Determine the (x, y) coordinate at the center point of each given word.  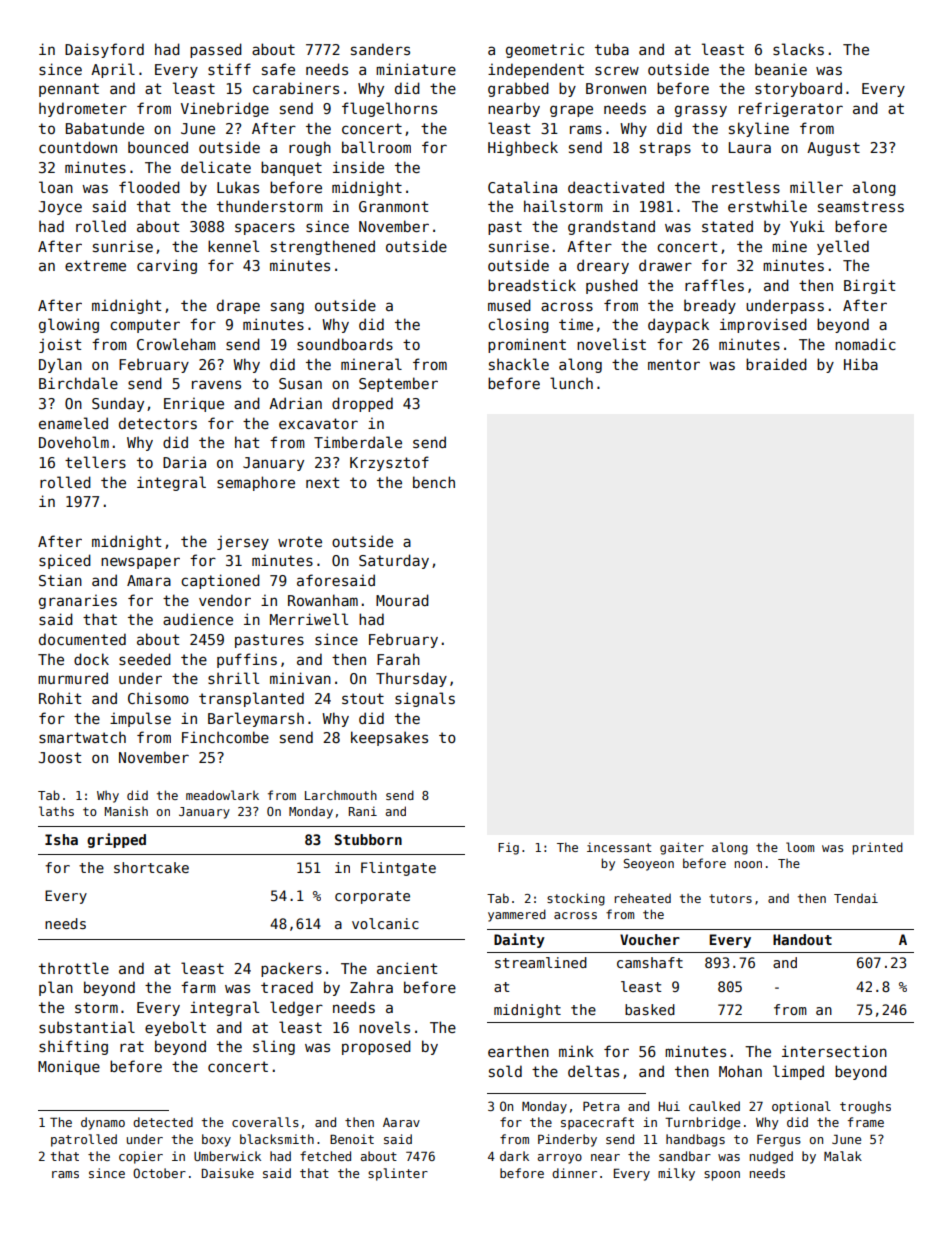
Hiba (861, 364)
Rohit (60, 698)
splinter (398, 1174)
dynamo (103, 1123)
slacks (798, 49)
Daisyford (104, 50)
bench (434, 482)
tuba (612, 49)
